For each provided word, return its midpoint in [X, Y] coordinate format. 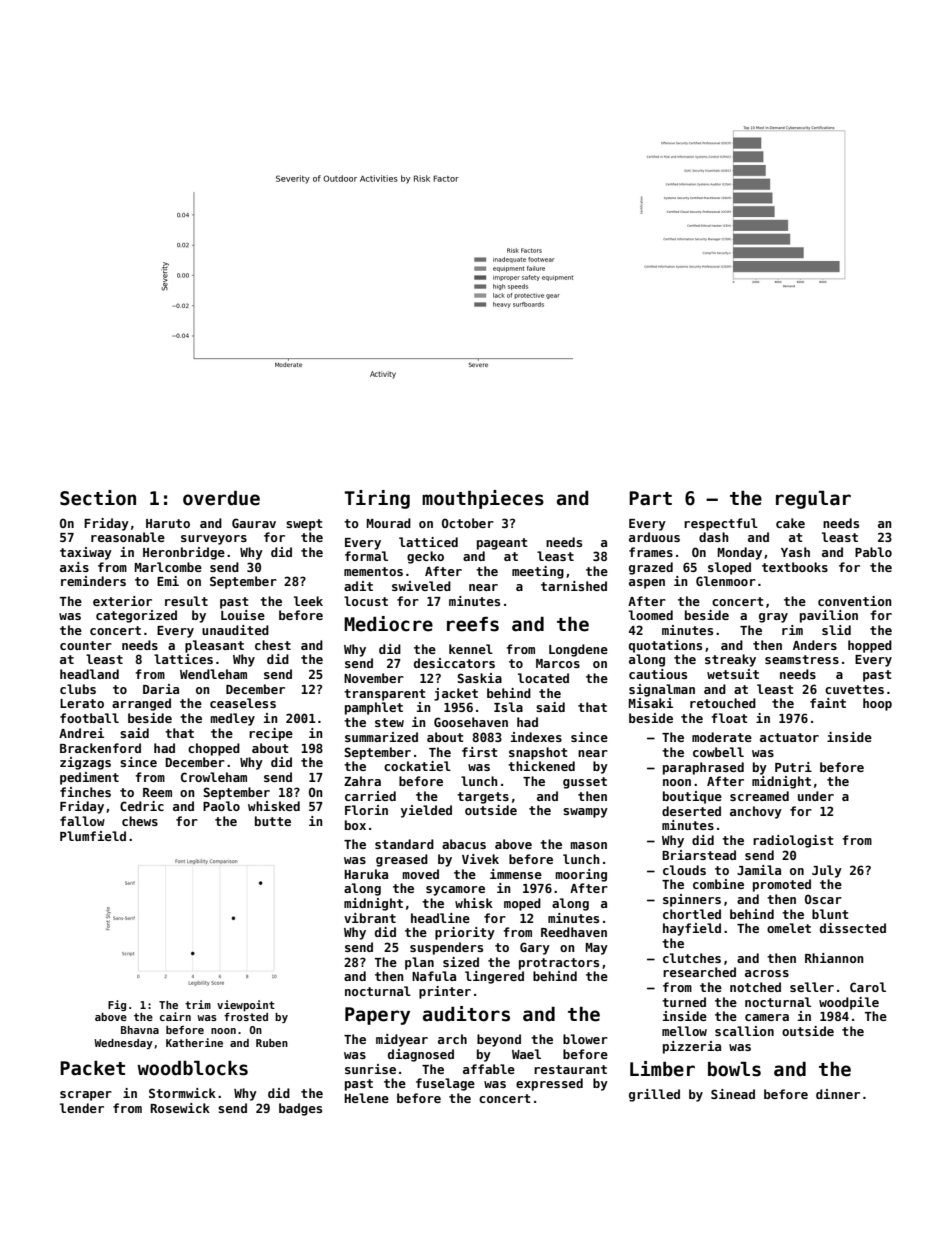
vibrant [370, 918]
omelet [789, 928]
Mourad [389, 523]
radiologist [793, 841]
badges [300, 1109]
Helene [366, 1098]
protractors [559, 964]
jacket [456, 694]
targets [483, 798]
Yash [795, 552]
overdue [221, 498]
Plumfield [93, 836]
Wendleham [213, 674]
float [729, 718]
